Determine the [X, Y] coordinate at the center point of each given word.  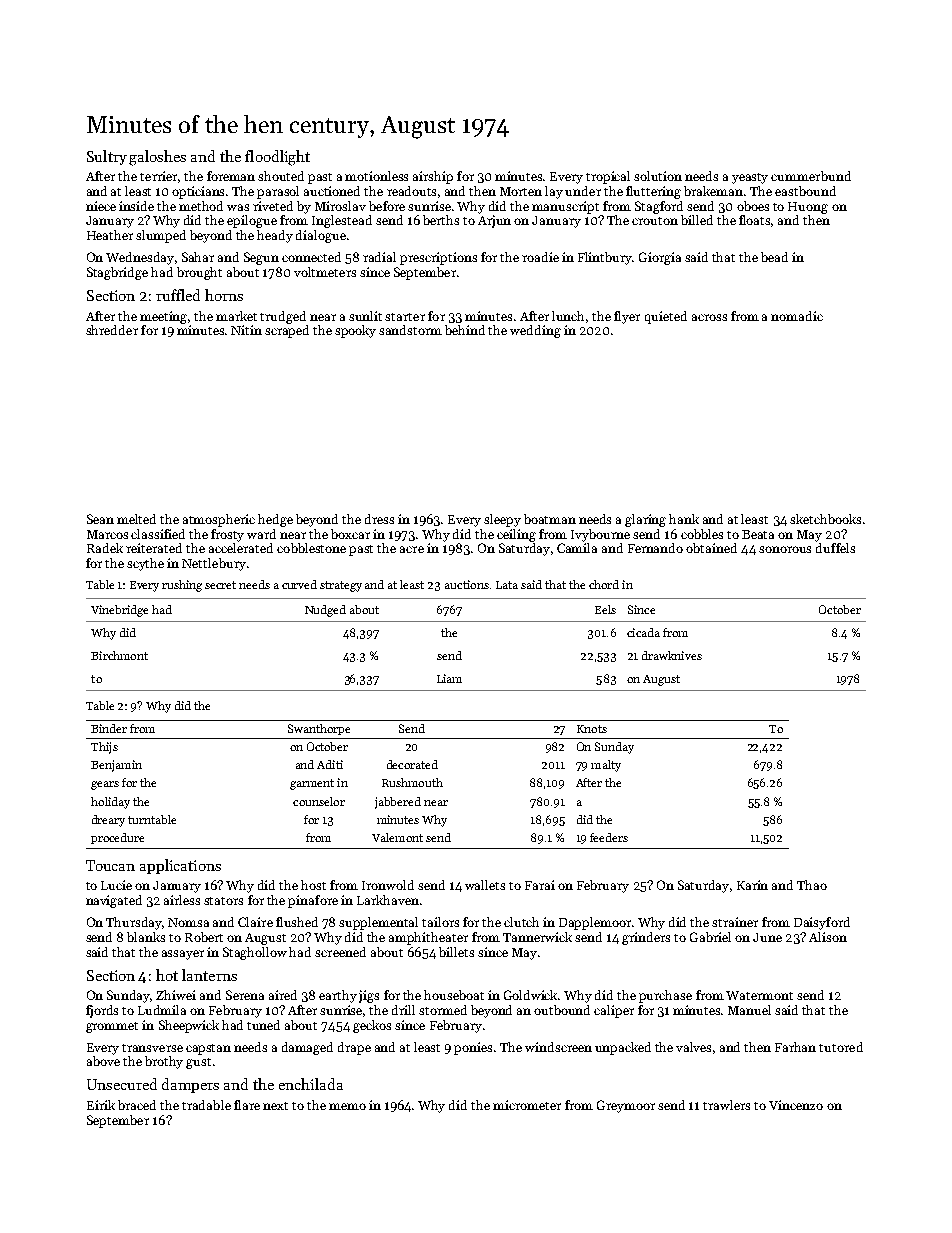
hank [684, 519]
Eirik [101, 1105]
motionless [376, 176]
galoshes [157, 158]
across [709, 317]
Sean [100, 519]
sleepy [502, 520]
